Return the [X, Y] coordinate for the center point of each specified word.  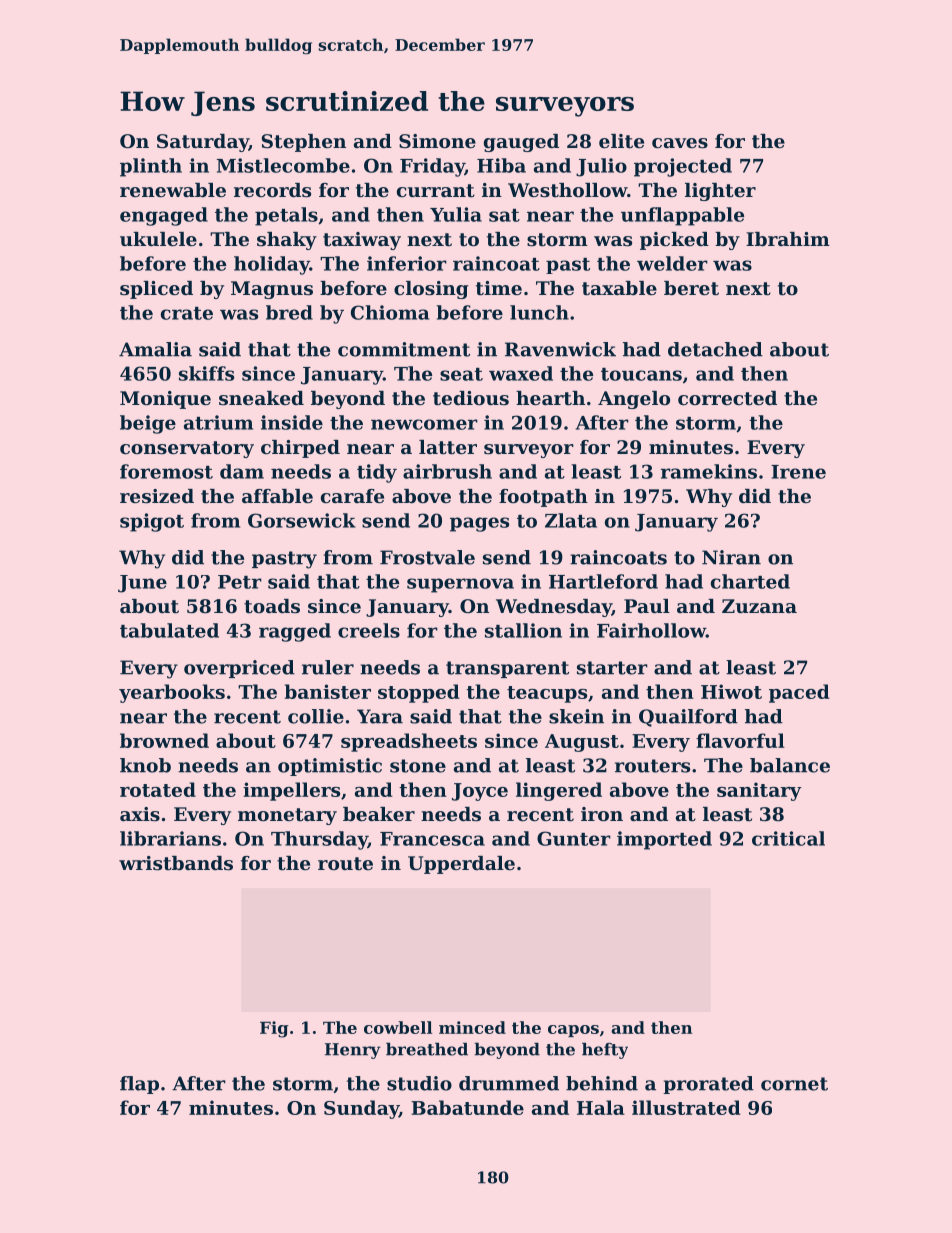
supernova [460, 585]
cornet [794, 1084]
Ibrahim [788, 239]
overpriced [239, 669]
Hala [601, 1107]
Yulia [456, 214]
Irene [798, 472]
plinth [151, 167]
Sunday [361, 1109]
